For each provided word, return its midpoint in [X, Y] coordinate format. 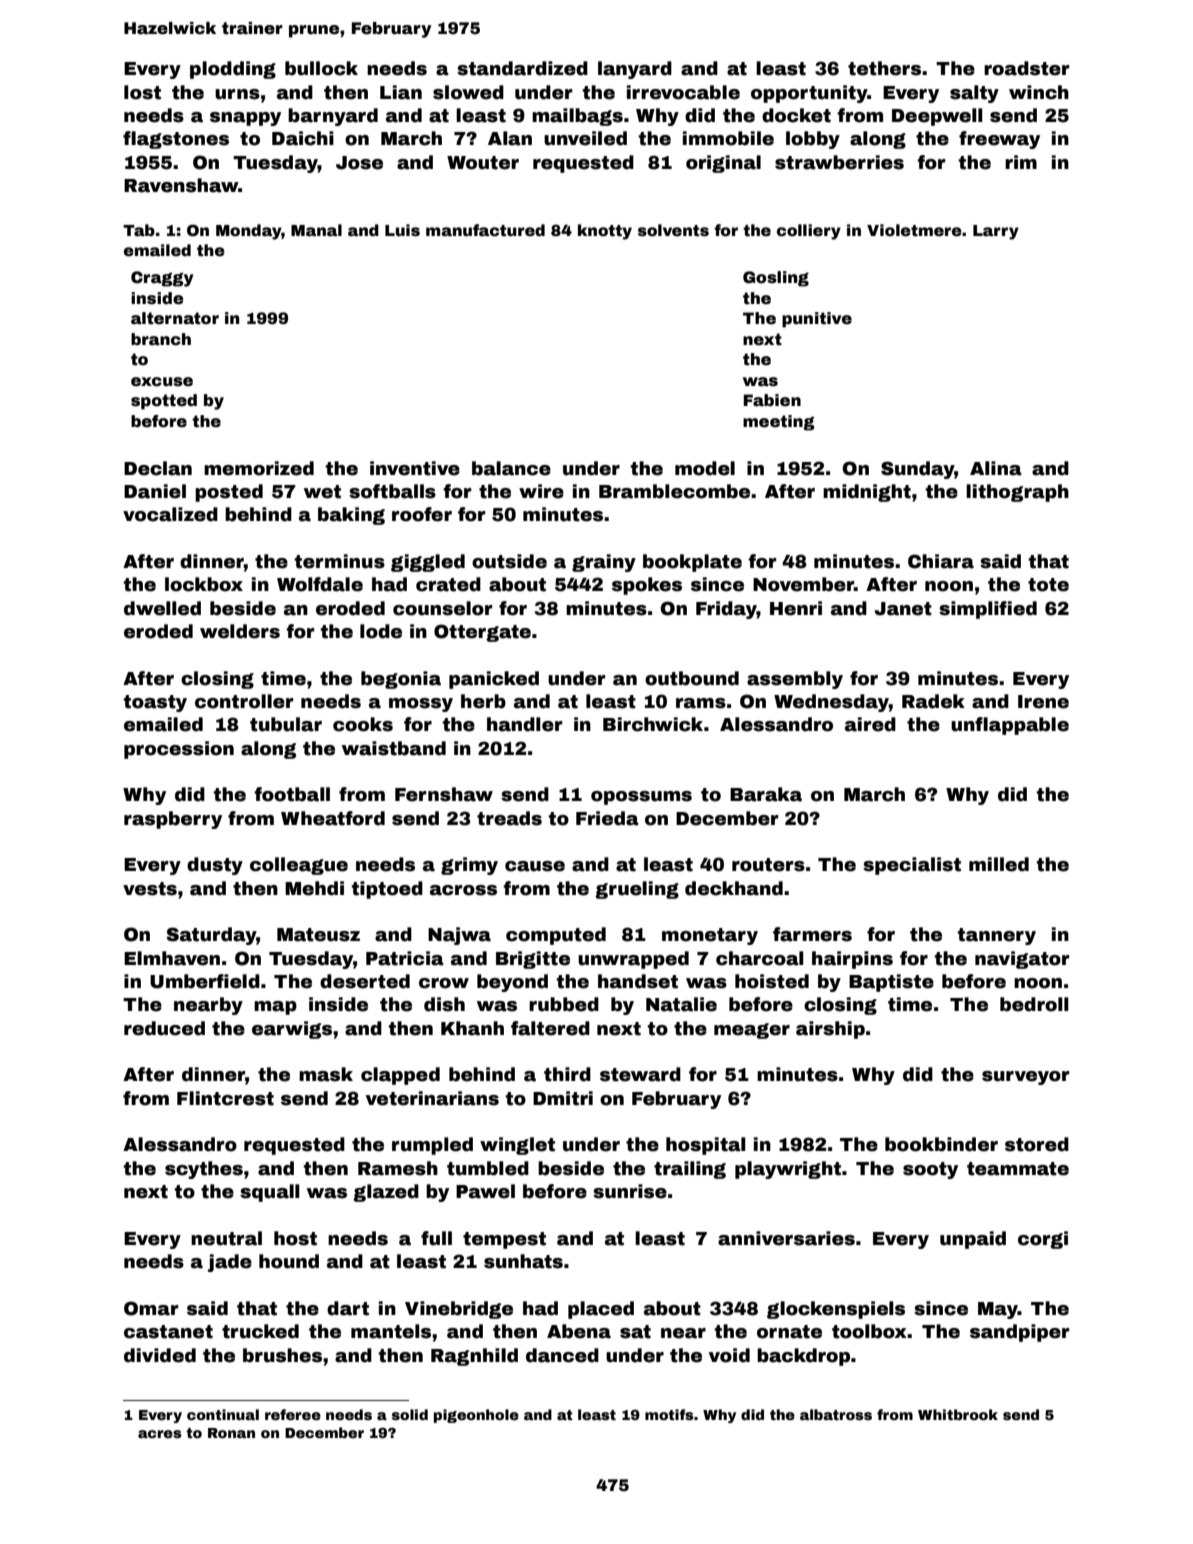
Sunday [918, 470]
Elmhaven [172, 958]
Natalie [681, 1004]
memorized [259, 468]
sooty [930, 1170]
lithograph [1017, 493]
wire [541, 491]
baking [351, 516]
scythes [204, 1170]
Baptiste [891, 983]
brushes [282, 1355]
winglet [517, 1146]
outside [509, 561]
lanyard [635, 70]
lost [142, 92]
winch [1039, 92]
